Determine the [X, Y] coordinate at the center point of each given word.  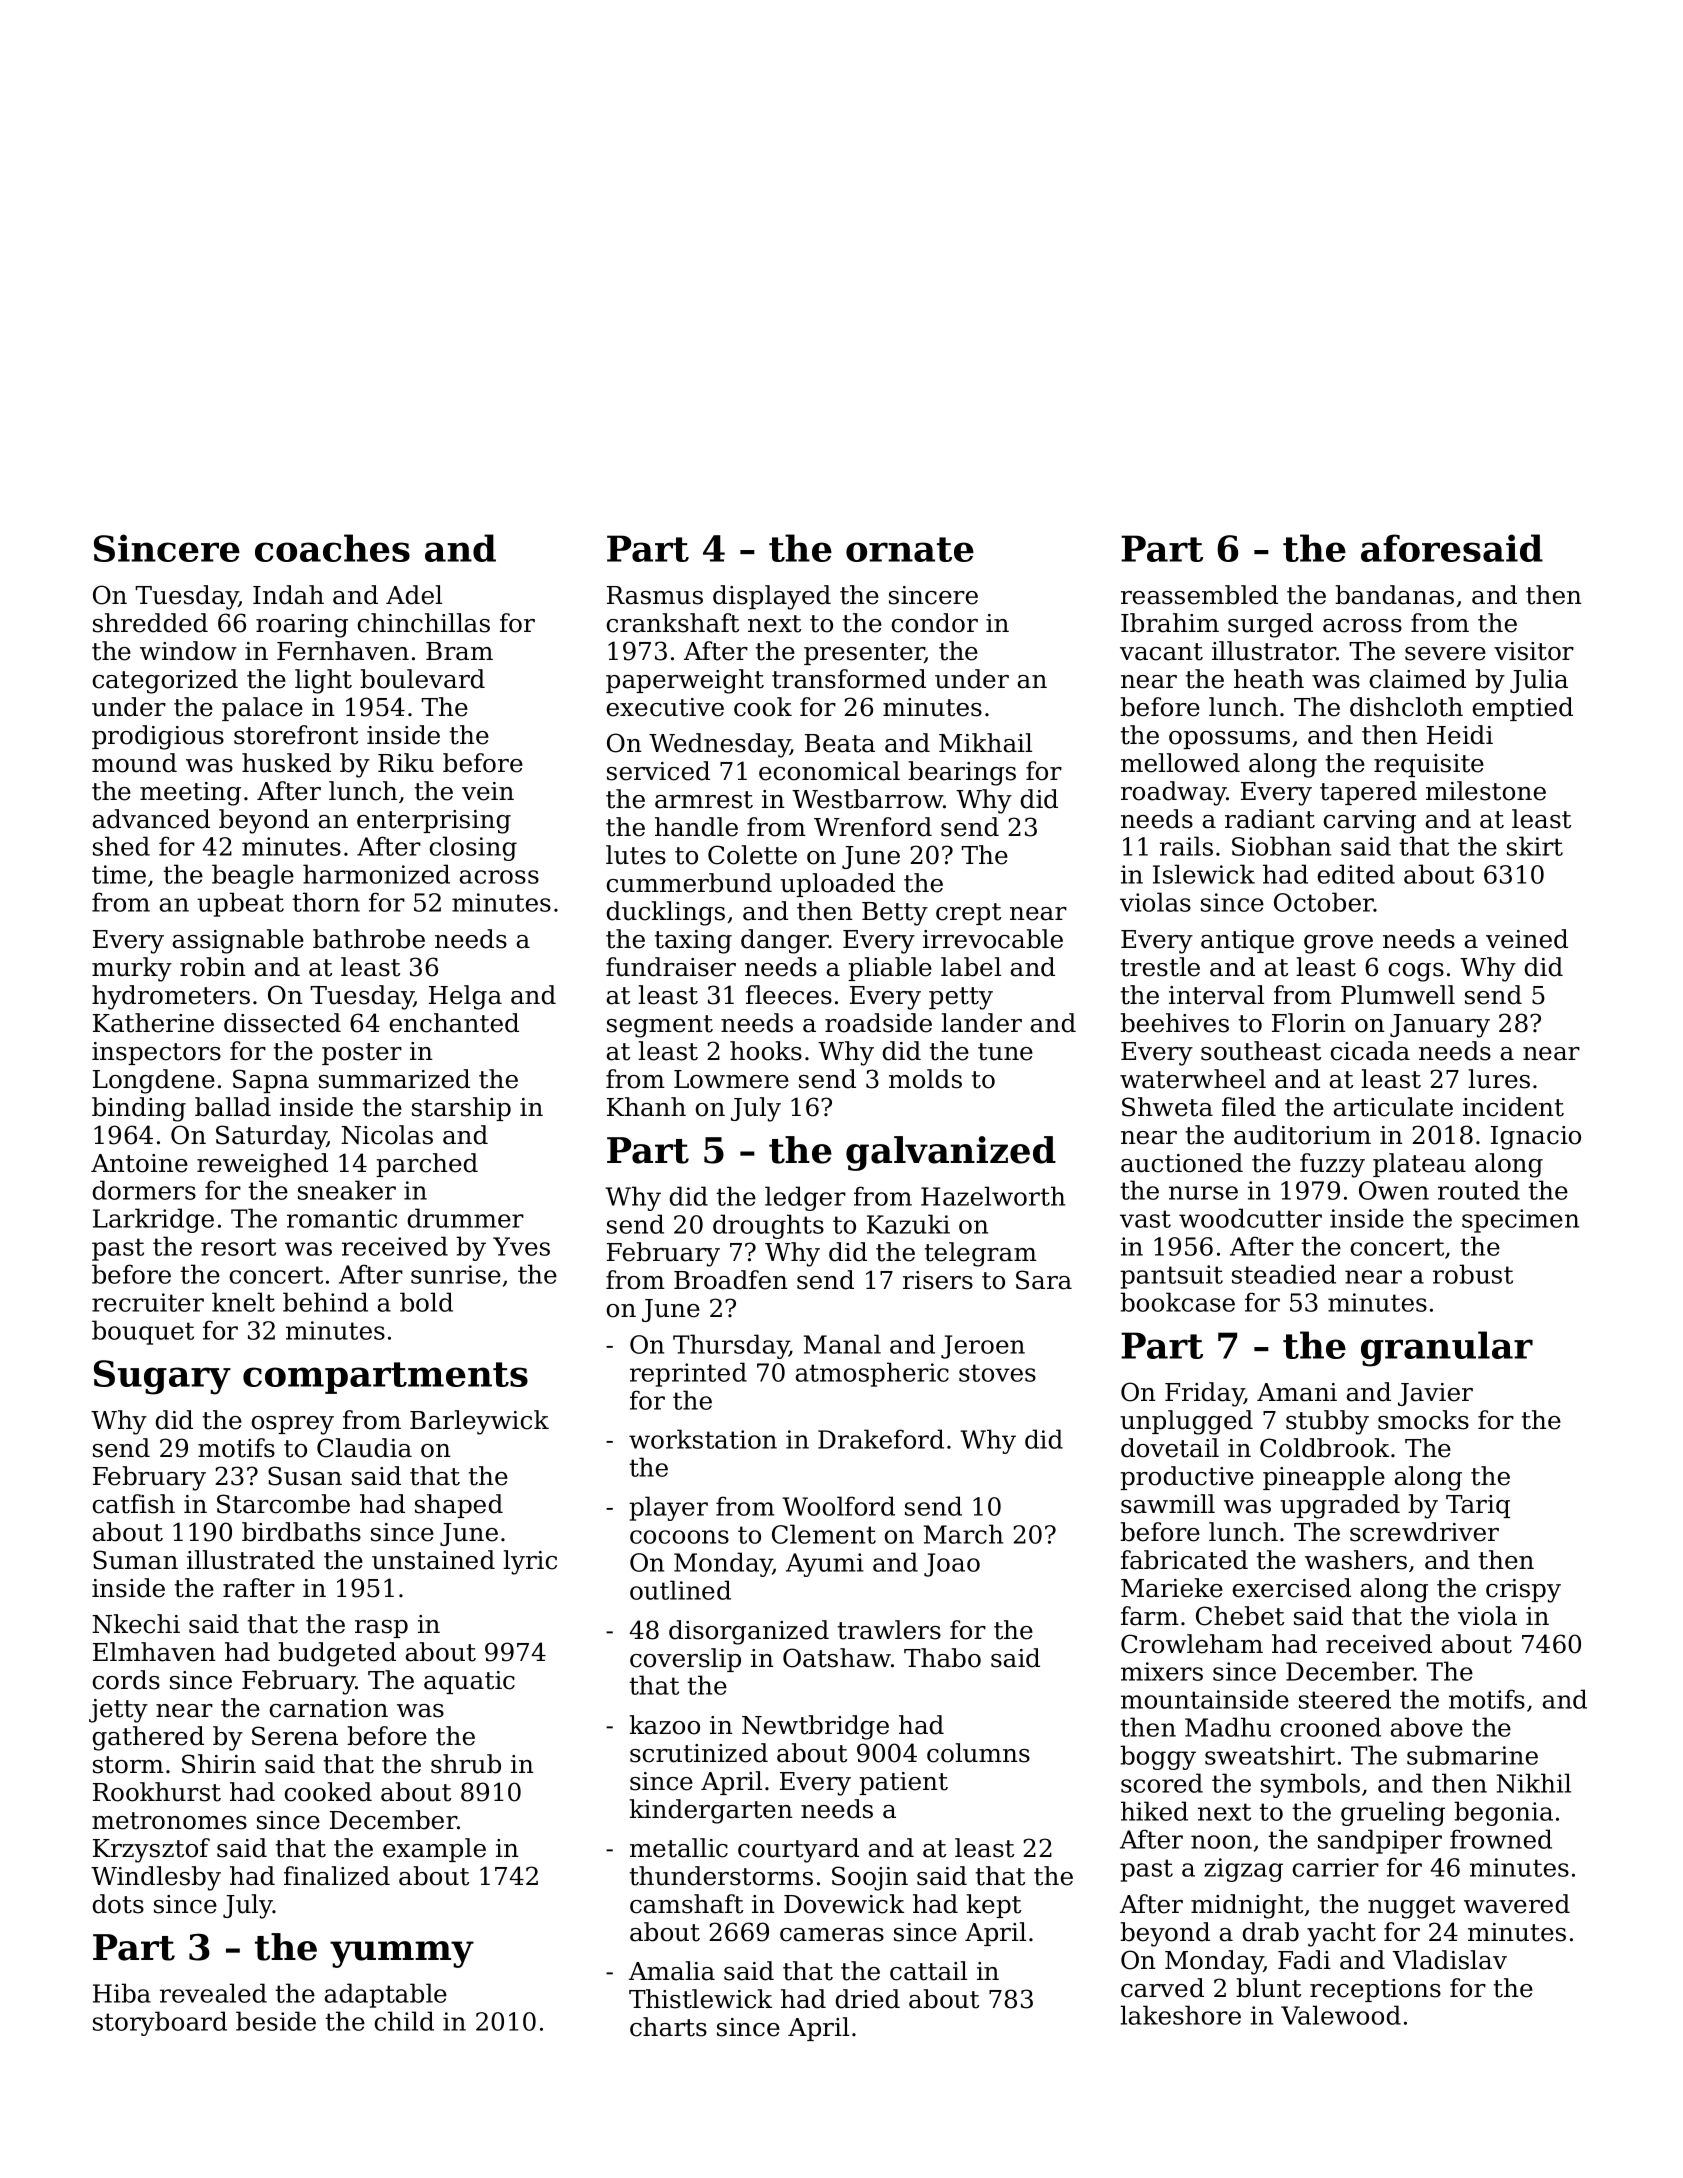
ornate [910, 549]
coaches [332, 548]
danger [785, 941]
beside [276, 2021]
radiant [1270, 819]
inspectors [156, 1053]
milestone [1486, 791]
